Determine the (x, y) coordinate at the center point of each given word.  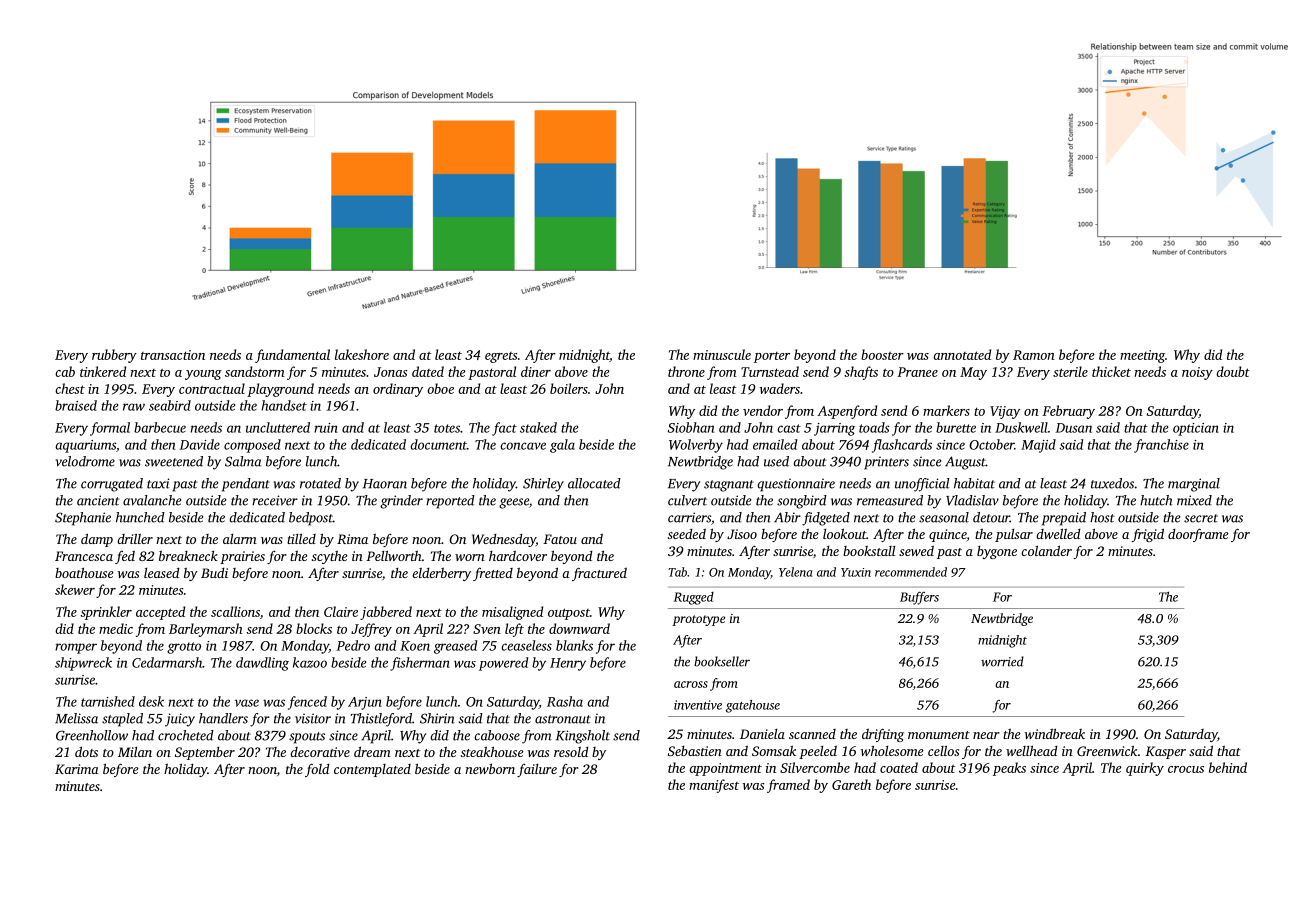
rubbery (114, 356)
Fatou (560, 539)
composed (252, 446)
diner (536, 371)
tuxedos (1112, 483)
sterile (1070, 371)
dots (86, 751)
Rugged (694, 598)
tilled (301, 538)
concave (523, 446)
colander (1046, 550)
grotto (184, 648)
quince (947, 535)
